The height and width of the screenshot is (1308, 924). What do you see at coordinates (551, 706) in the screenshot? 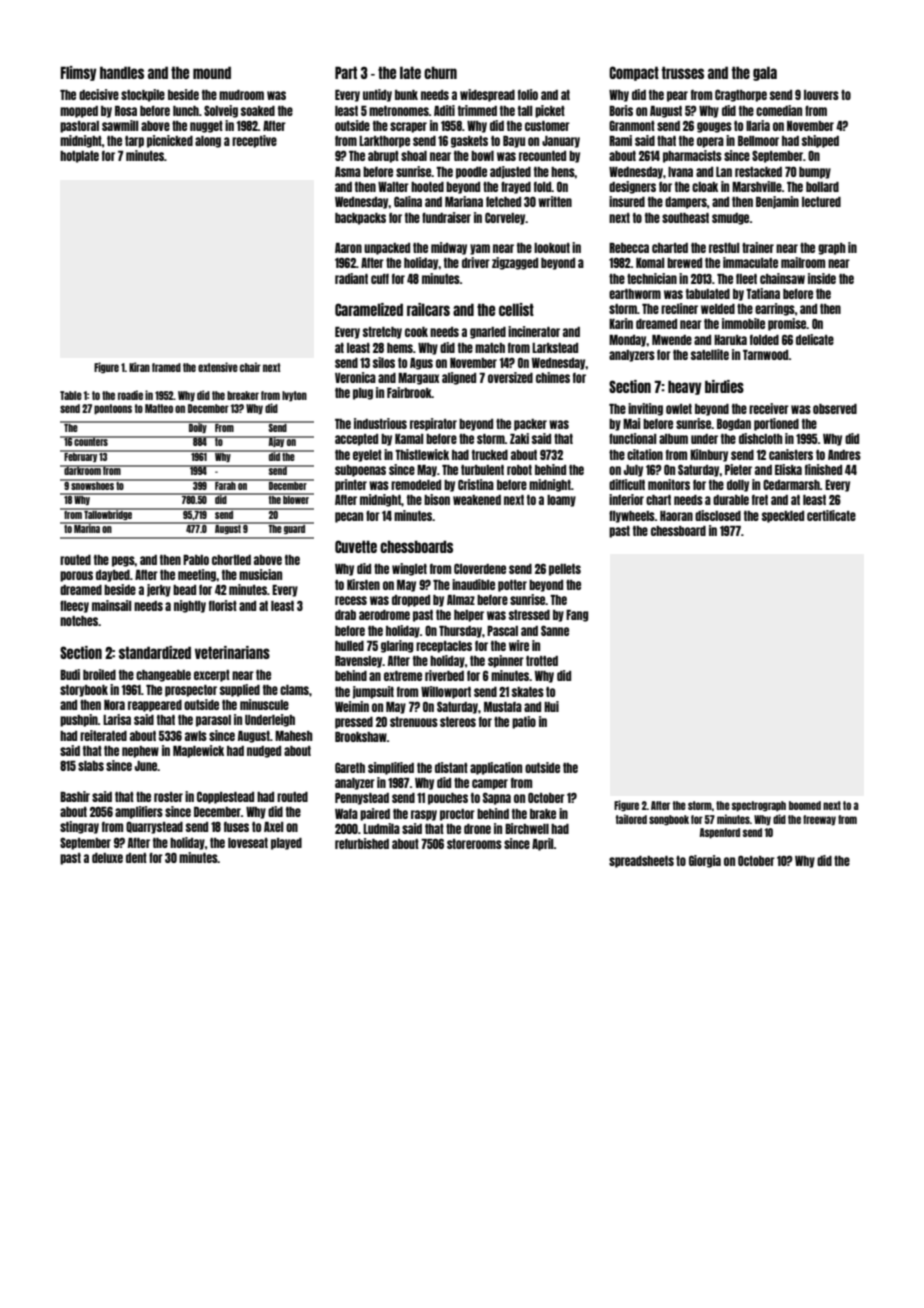
I see `Hui` at bounding box center [551, 706].
